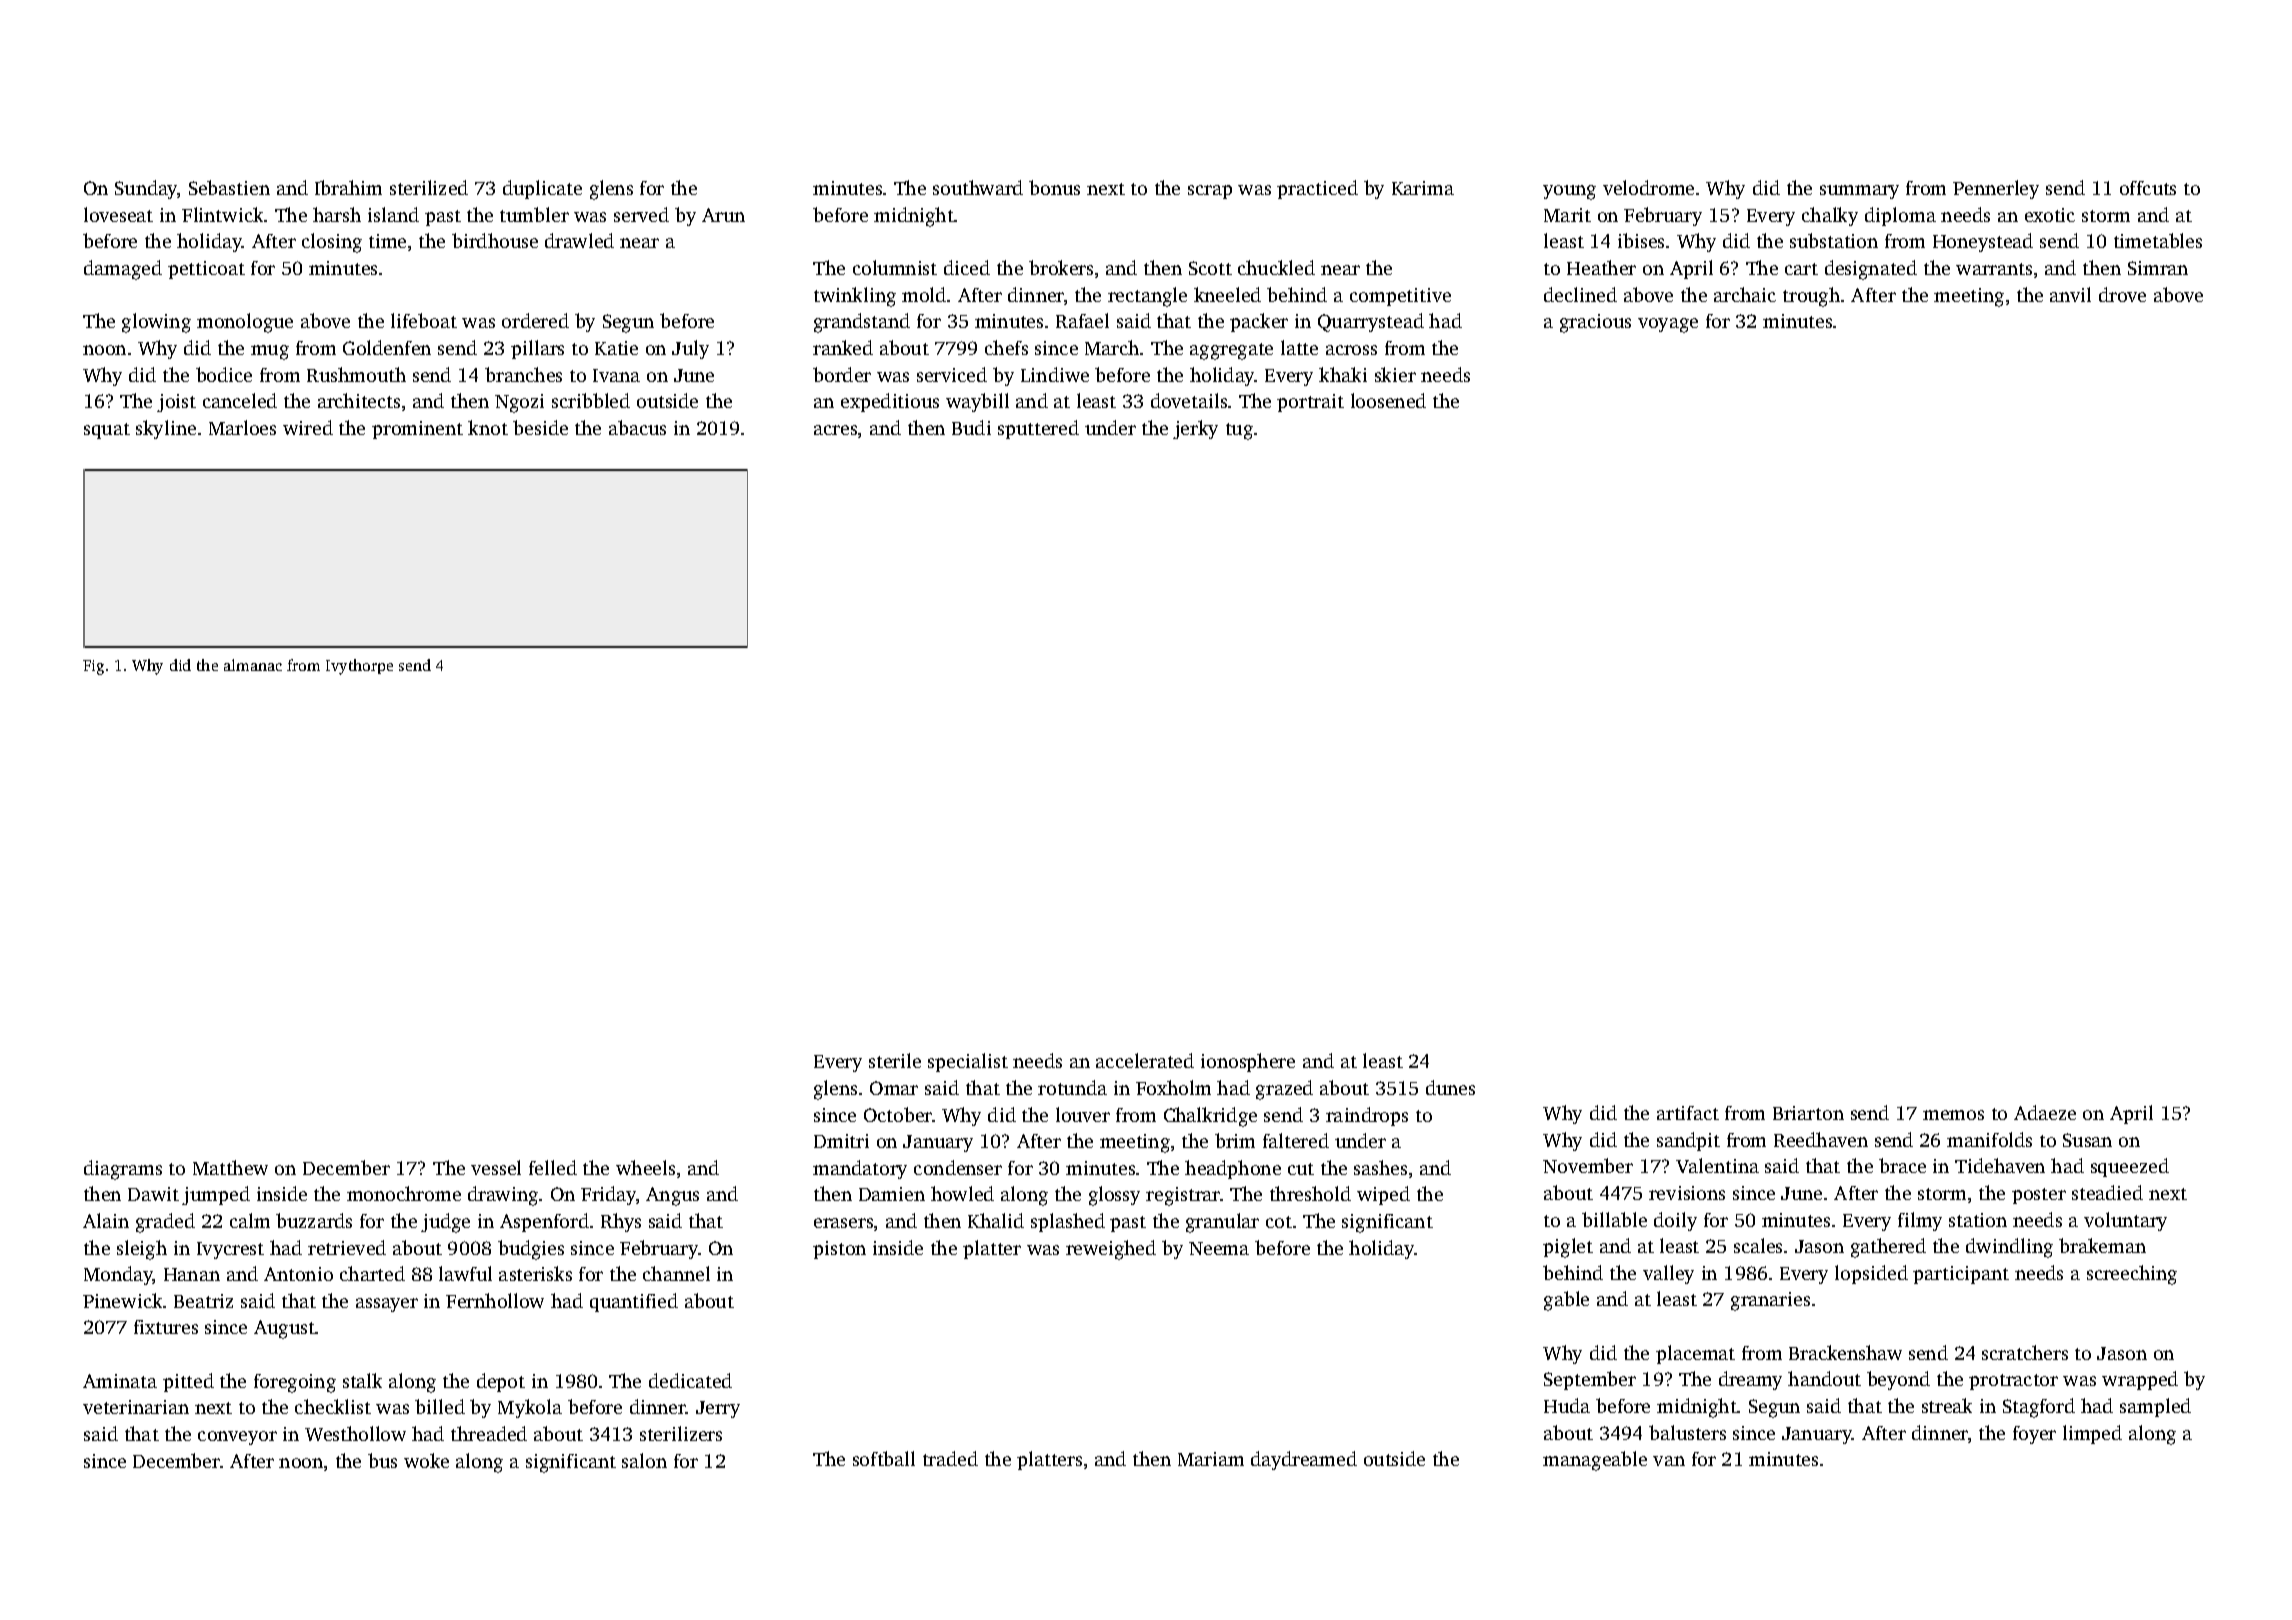  What do you see at coordinates (1641, 240) in the screenshot?
I see `ibises` at bounding box center [1641, 240].
